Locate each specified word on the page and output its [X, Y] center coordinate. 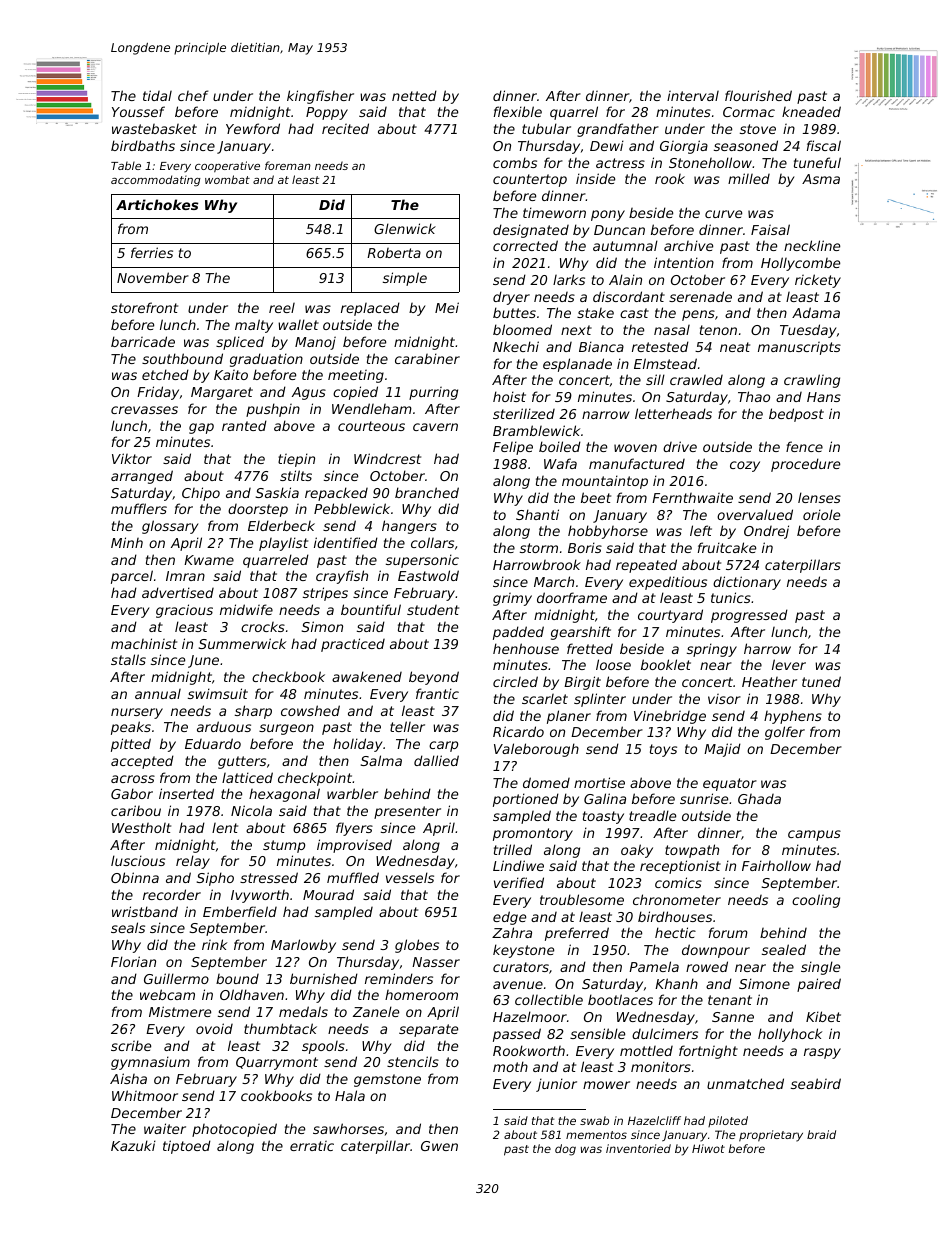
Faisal [770, 229]
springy [712, 650]
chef [193, 95]
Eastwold [428, 575]
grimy [512, 599]
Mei [447, 307]
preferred [577, 934]
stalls [128, 659]
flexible [518, 111]
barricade [143, 341]
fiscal [824, 145]
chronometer [677, 899]
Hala [350, 1095]
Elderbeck [281, 525]
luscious [138, 860]
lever [789, 664]
